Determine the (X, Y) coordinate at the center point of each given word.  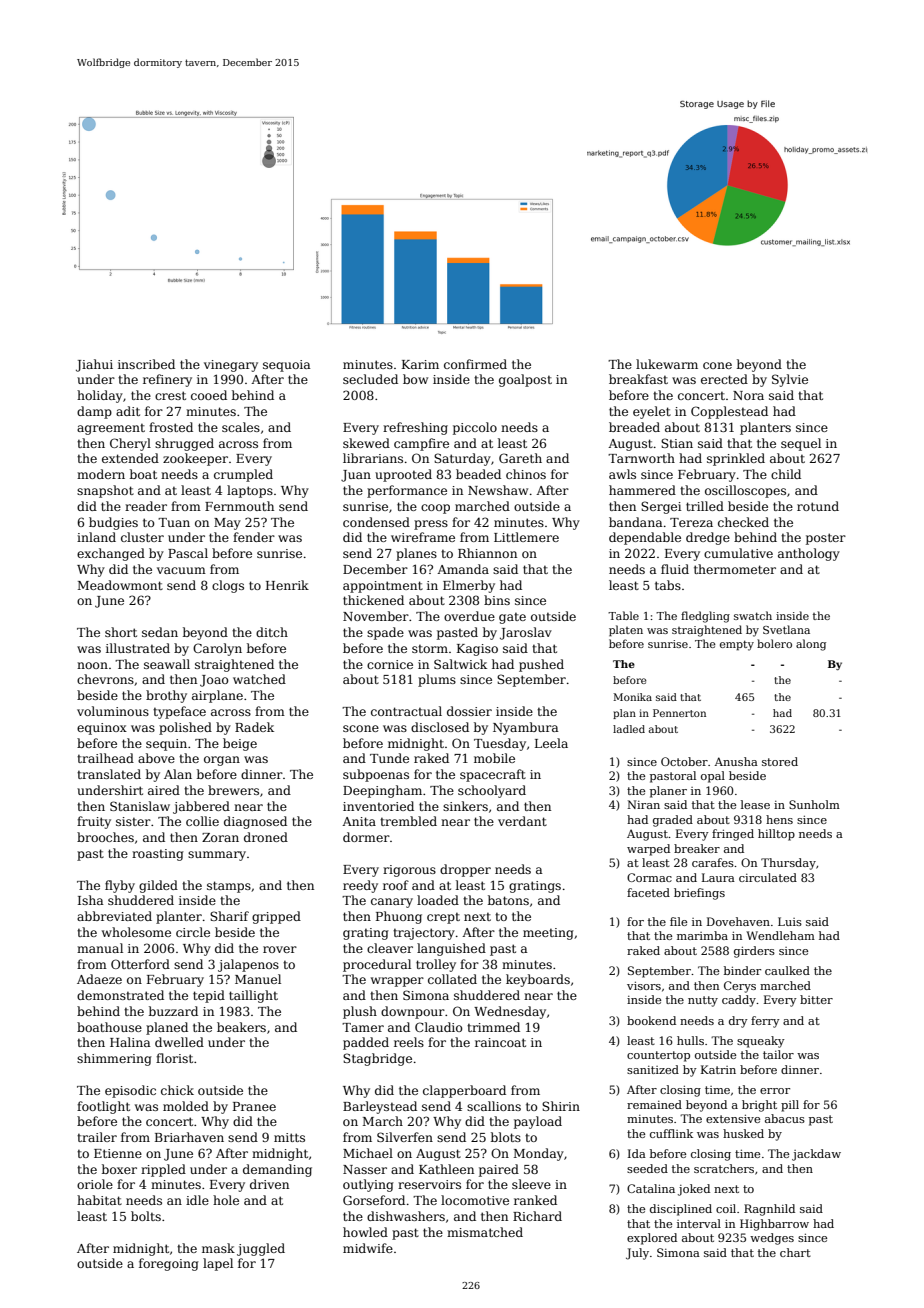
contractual (406, 711)
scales (241, 427)
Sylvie (790, 380)
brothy (166, 696)
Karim (420, 364)
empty (737, 645)
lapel (218, 1264)
